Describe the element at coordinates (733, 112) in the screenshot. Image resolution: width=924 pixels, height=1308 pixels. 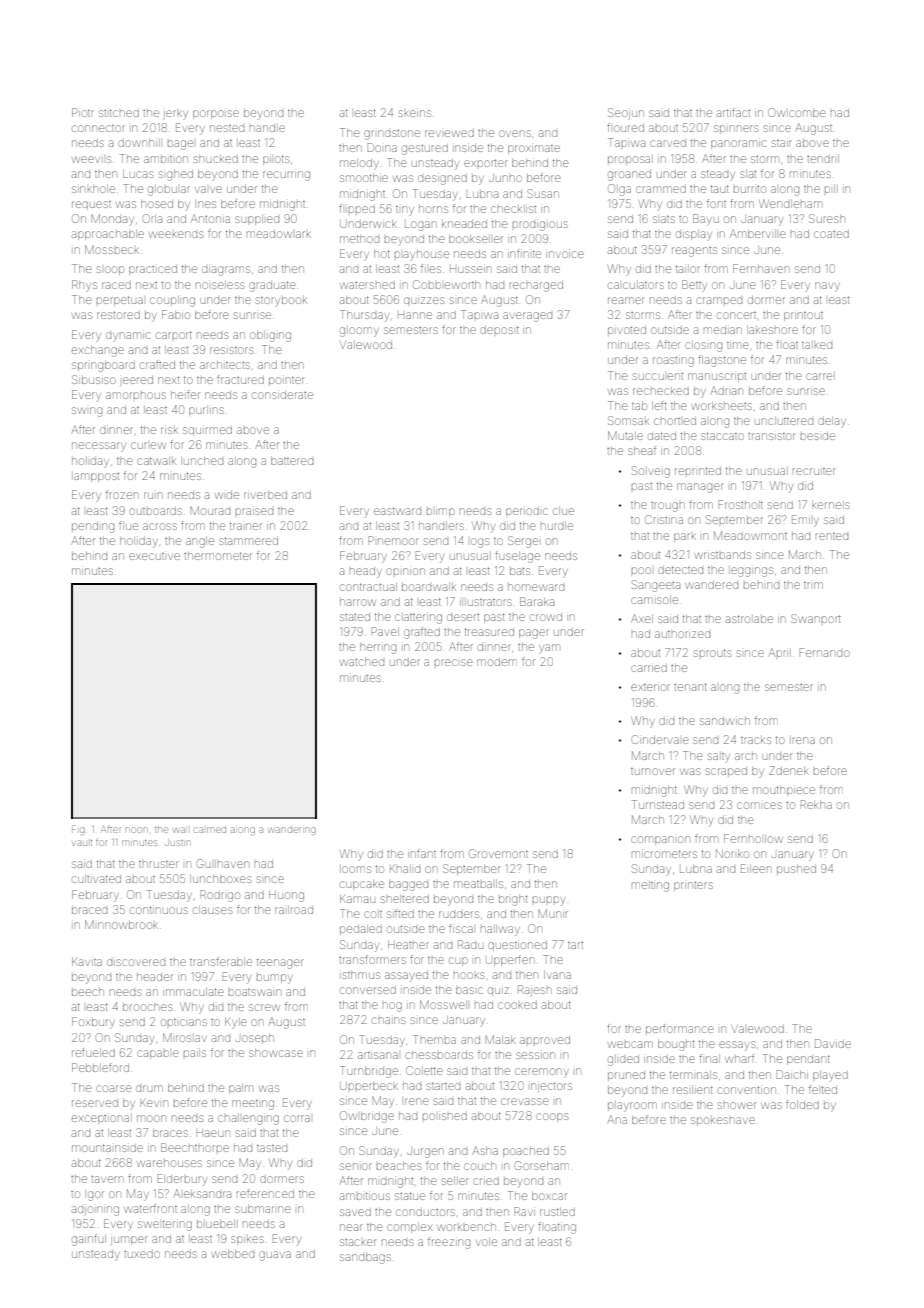
I see `artifact` at that location.
